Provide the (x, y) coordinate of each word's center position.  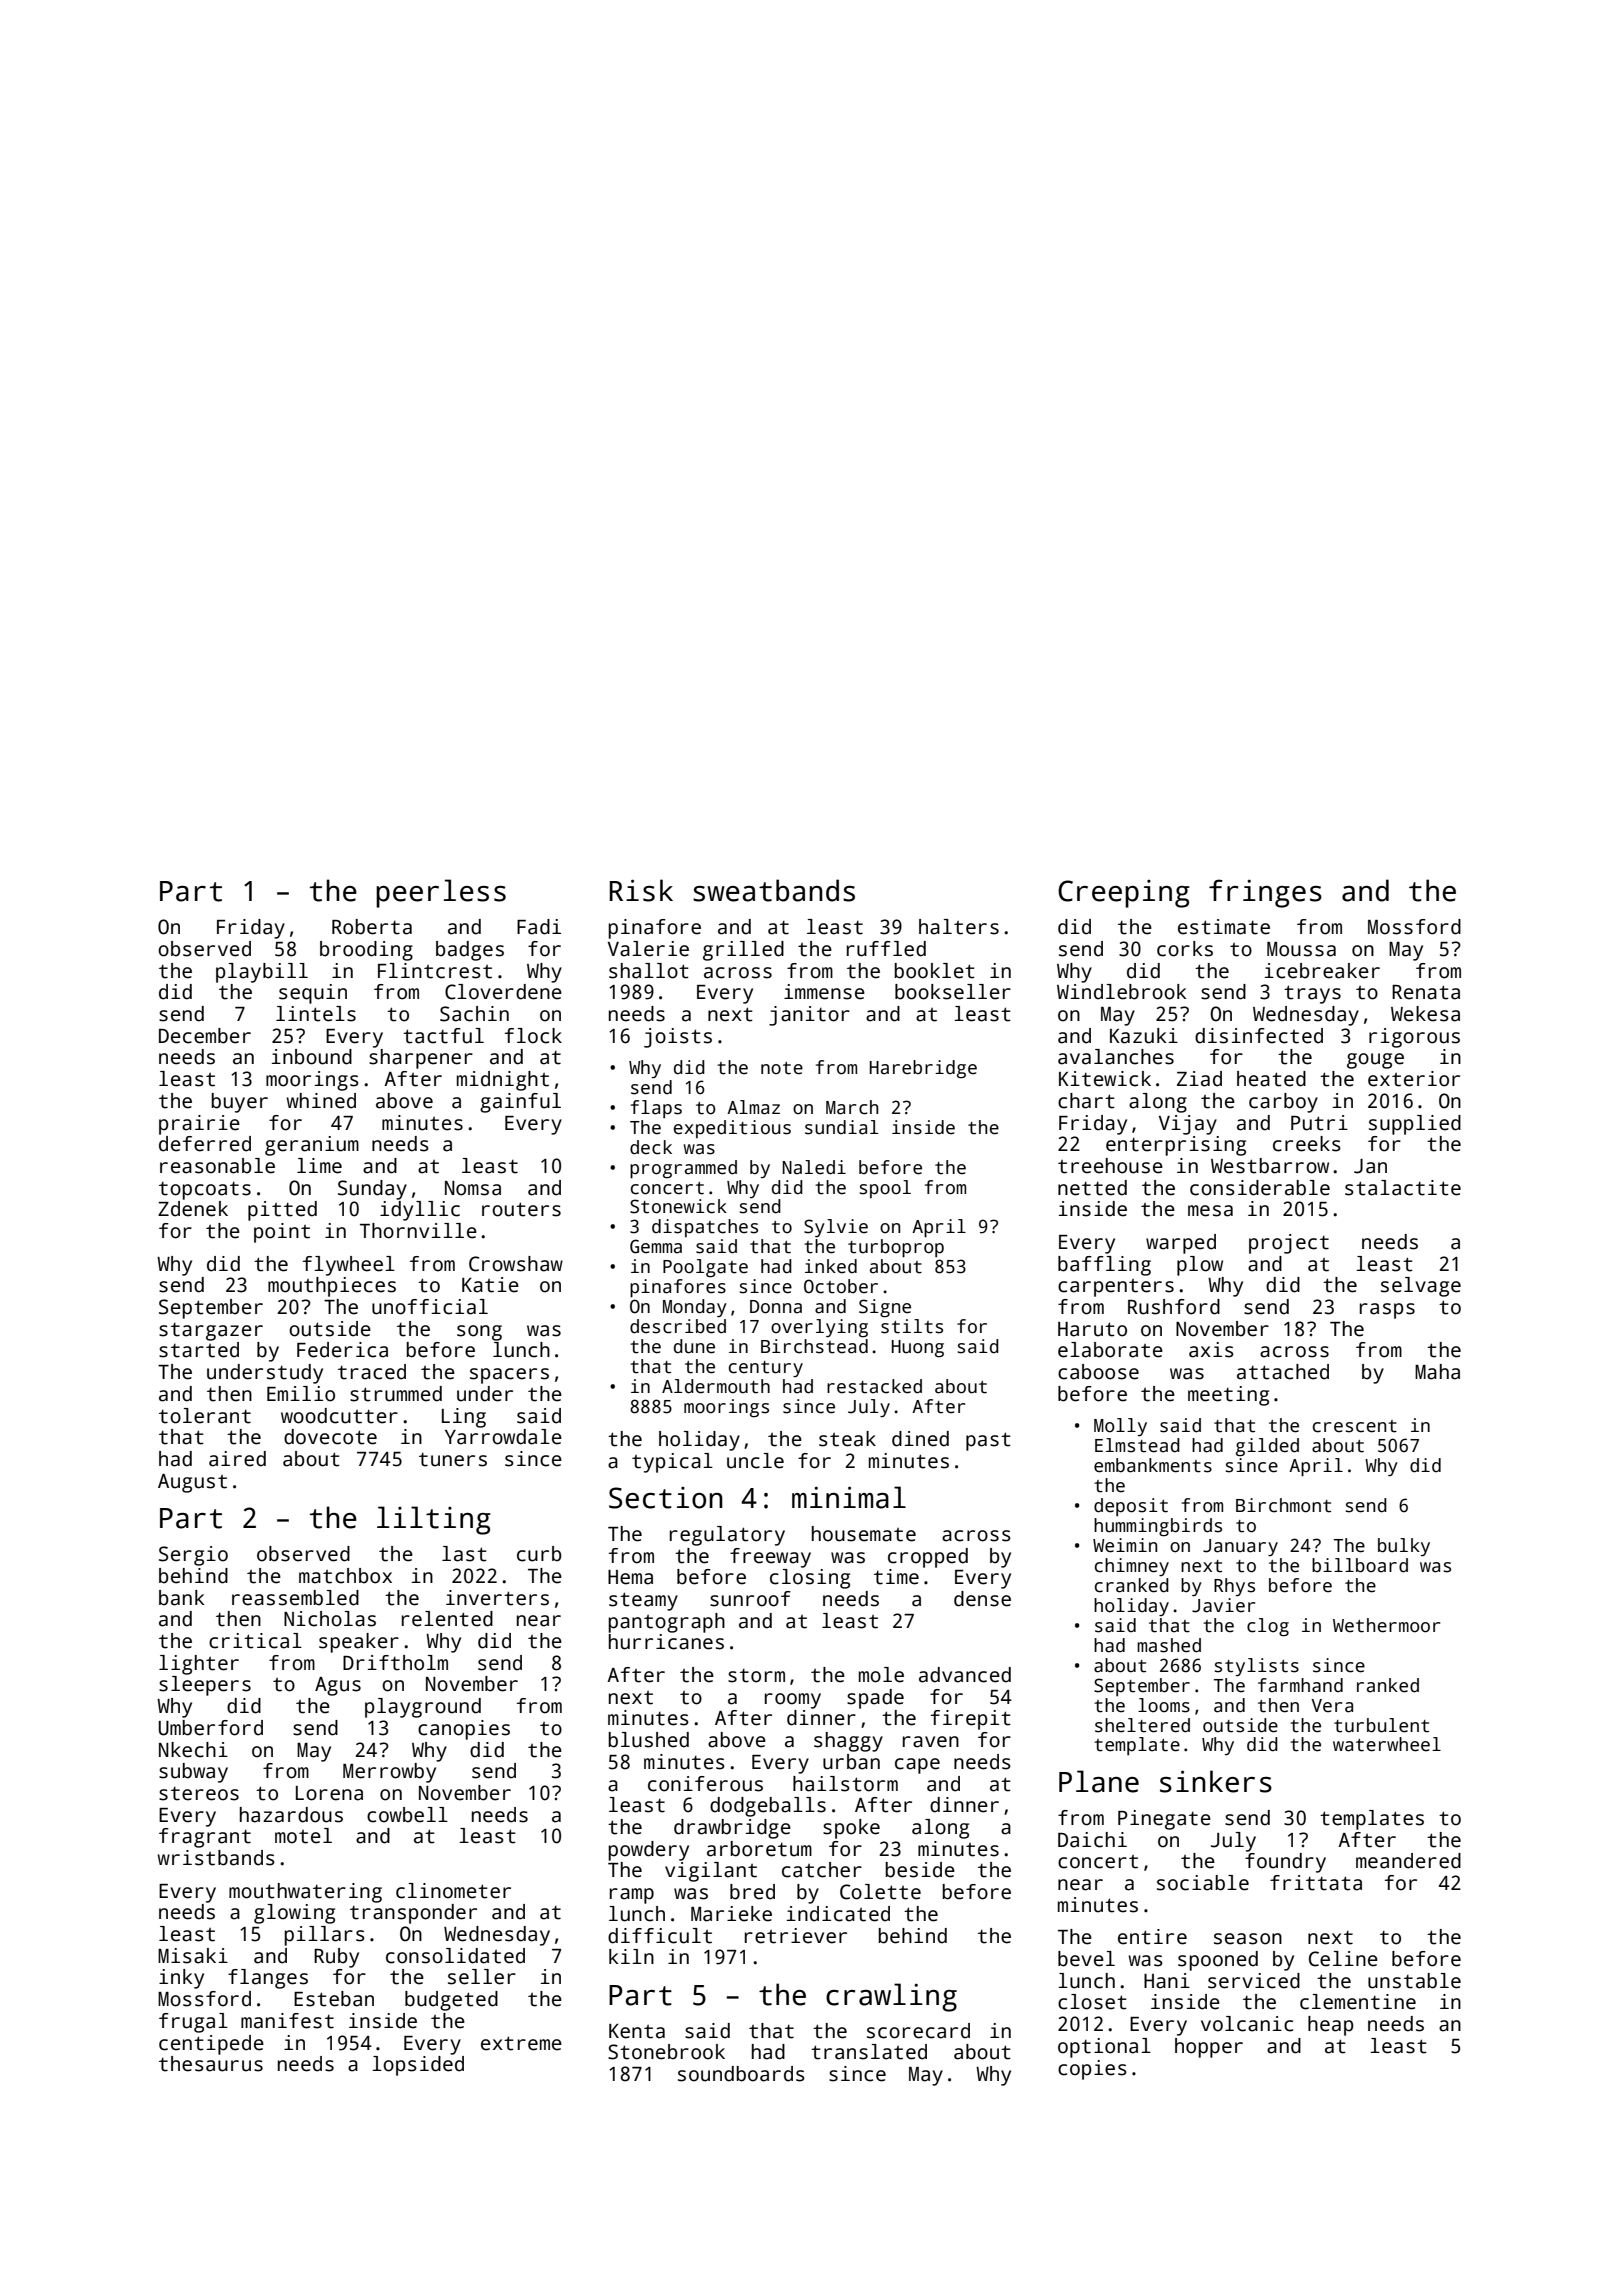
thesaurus (211, 2064)
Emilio (301, 1394)
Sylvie (836, 1228)
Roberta (372, 927)
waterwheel (1387, 1744)
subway (193, 1773)
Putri (1319, 1123)
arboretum (759, 1849)
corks (1185, 949)
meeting (1228, 1396)
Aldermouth (716, 1386)
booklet (934, 971)
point (282, 1233)
